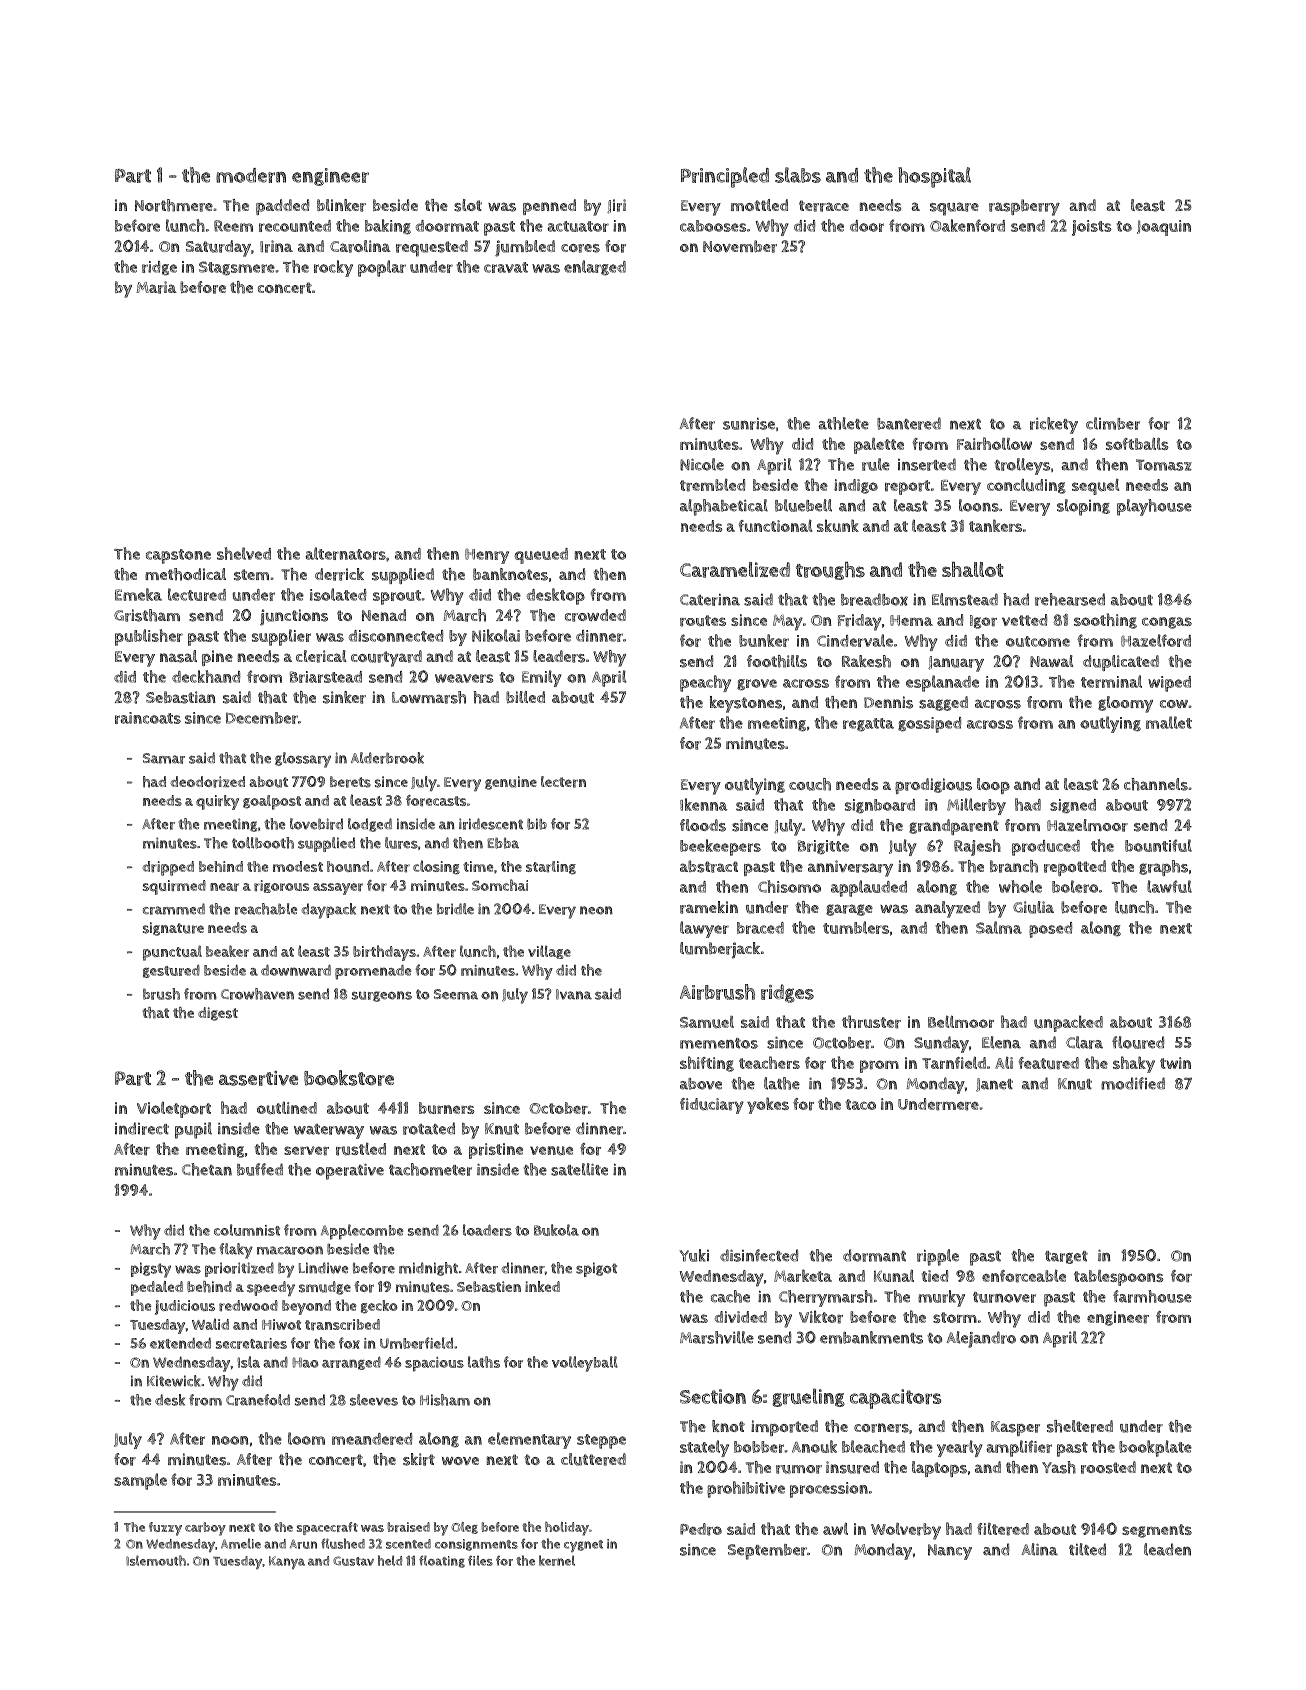 The height and width of the screenshot is (1690, 1306). What do you see at coordinates (871, 1337) in the screenshot?
I see `embankments` at bounding box center [871, 1337].
